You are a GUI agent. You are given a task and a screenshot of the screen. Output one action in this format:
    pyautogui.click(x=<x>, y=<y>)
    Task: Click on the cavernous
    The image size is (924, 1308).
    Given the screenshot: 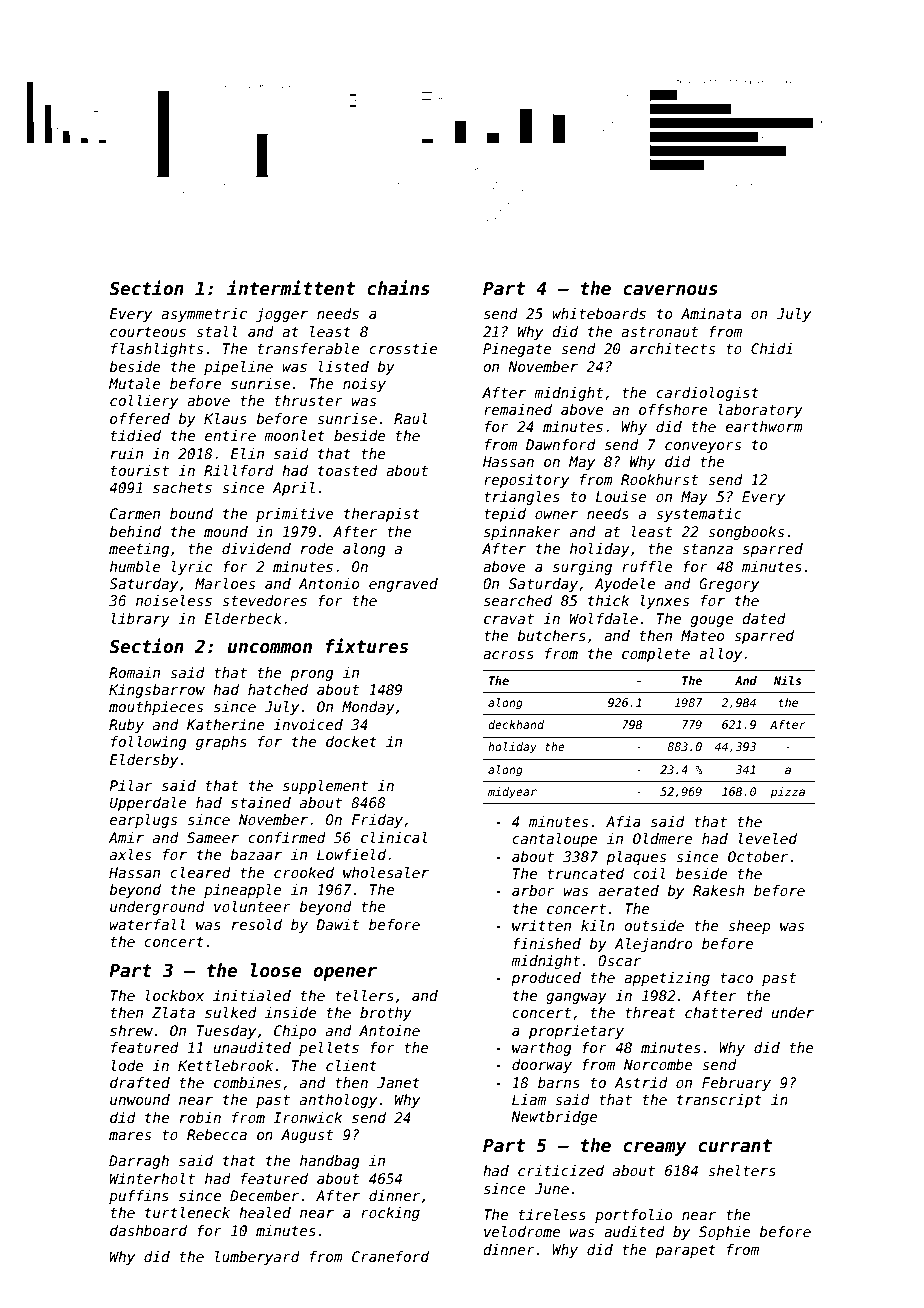 What is the action you would take?
    pyautogui.click(x=670, y=290)
